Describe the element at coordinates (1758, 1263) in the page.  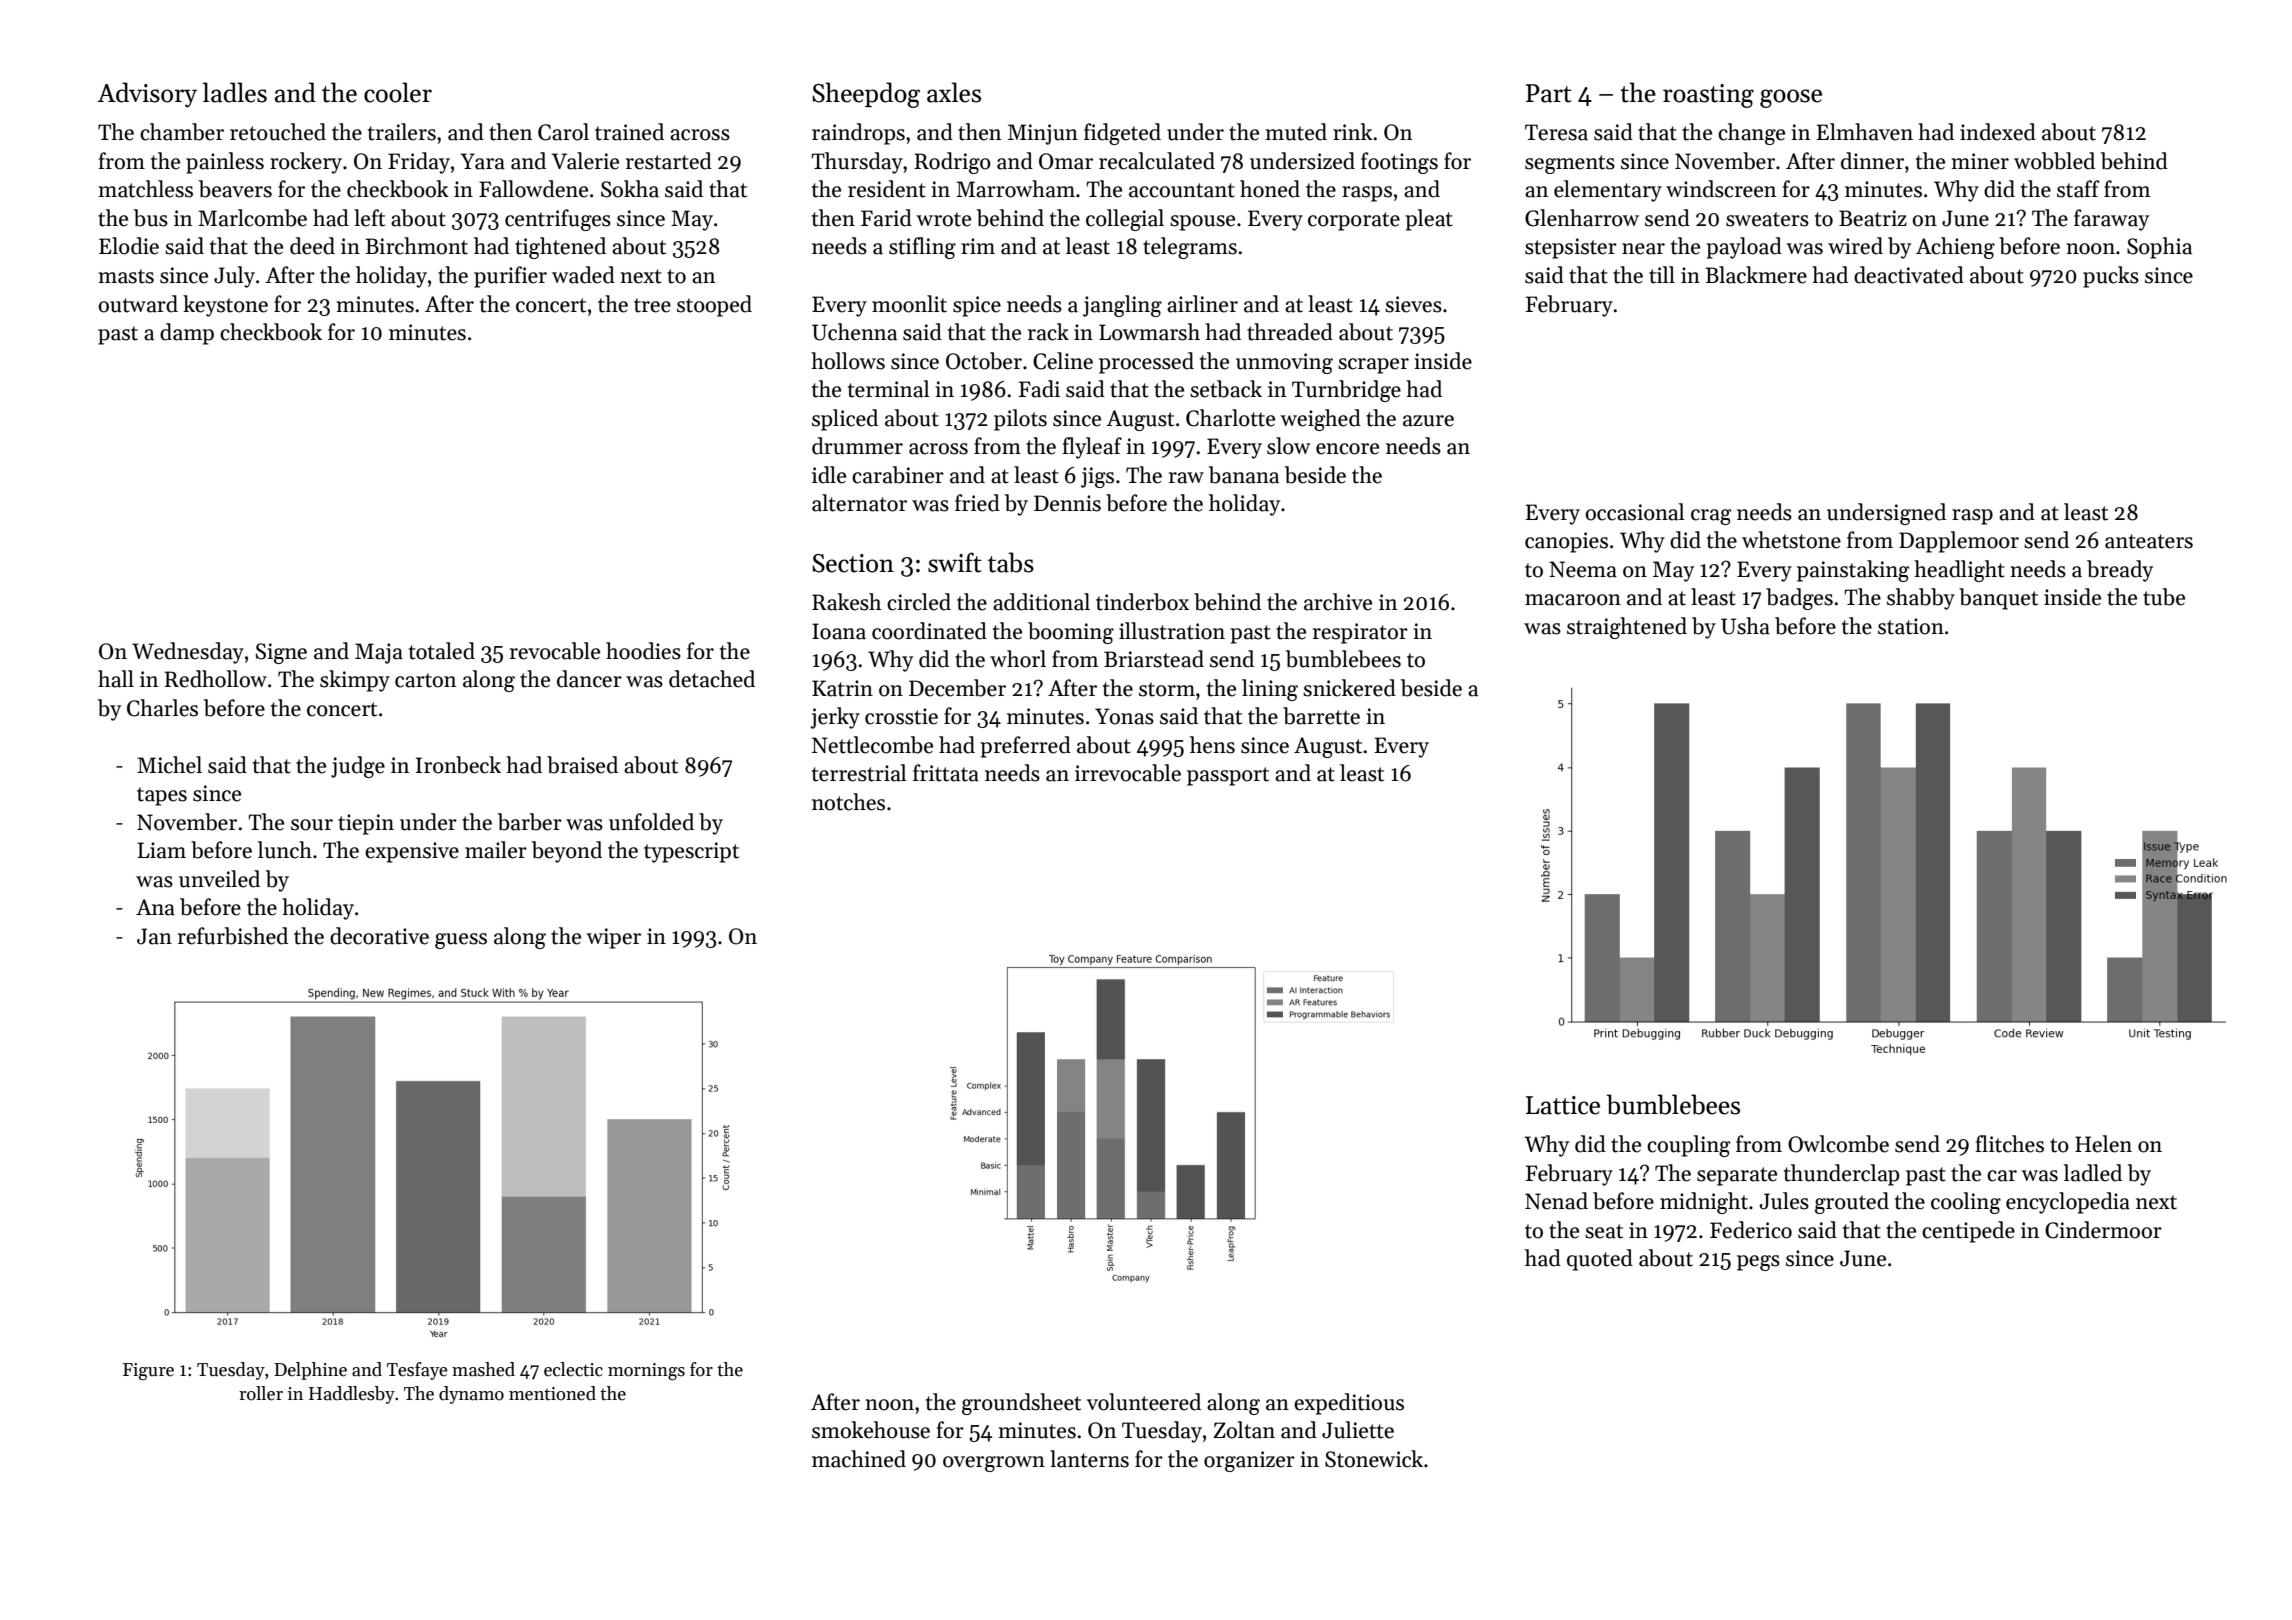
I see `pegs` at that location.
